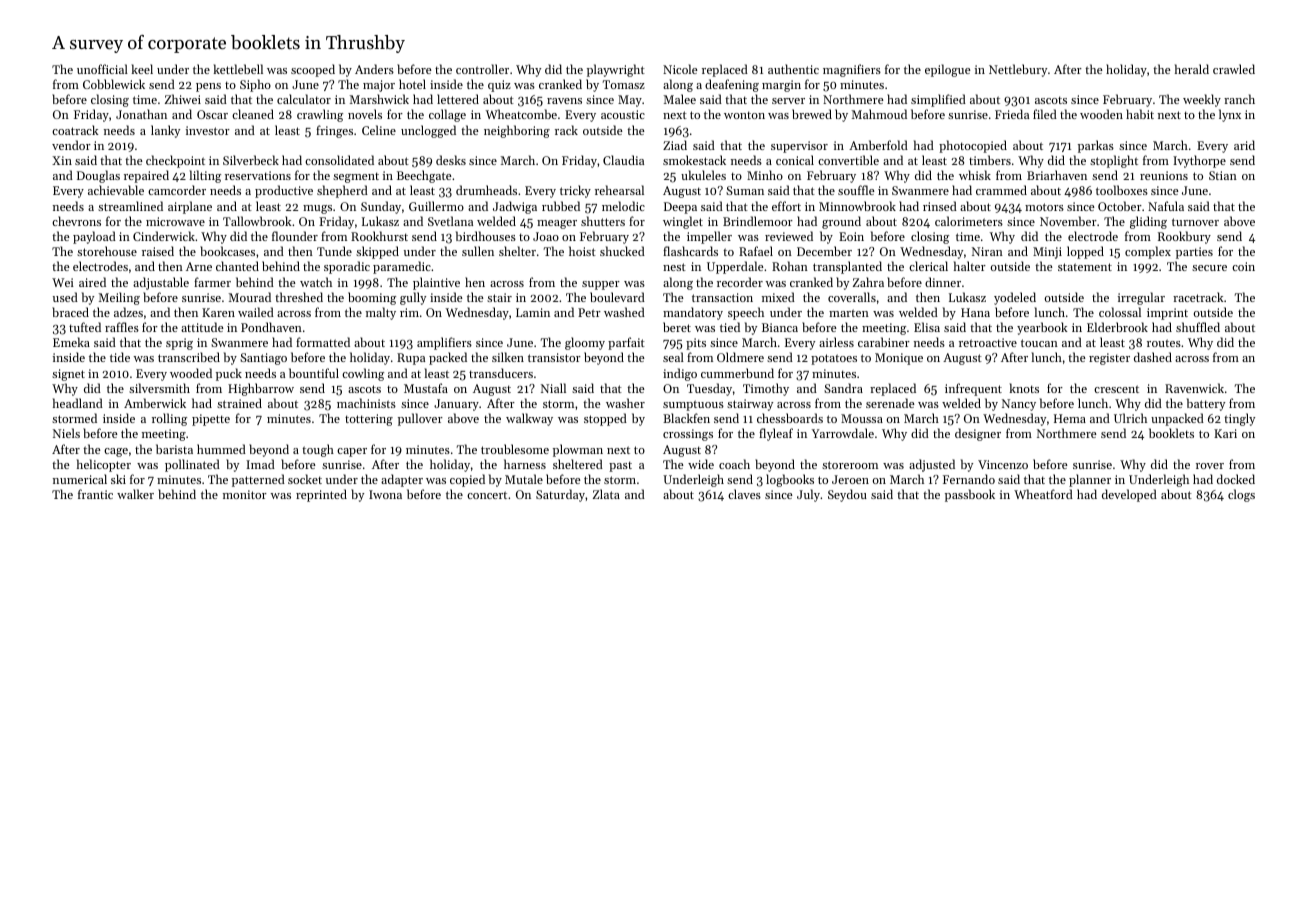  I want to click on acoustic, so click(623, 114).
